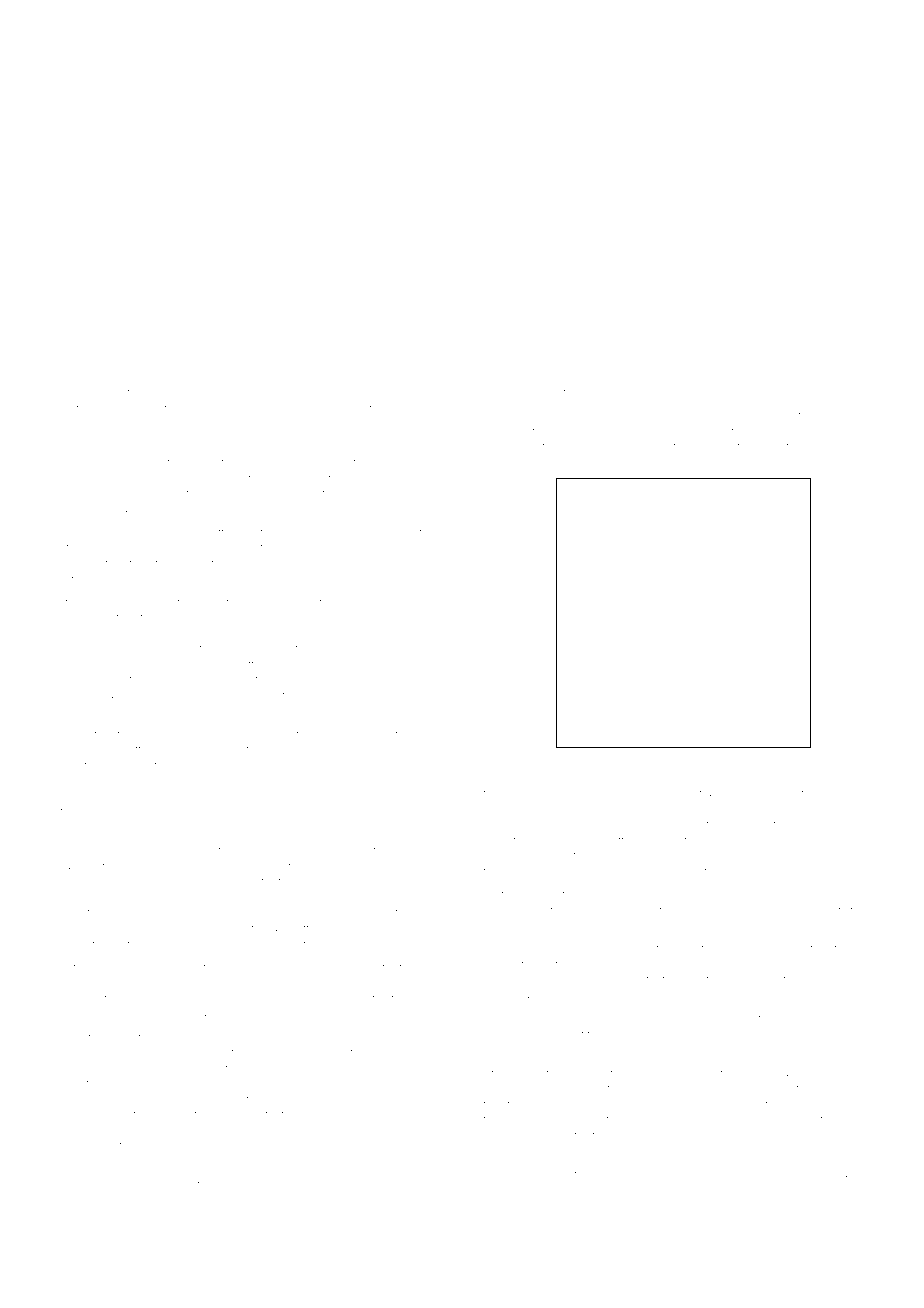 This screenshot has width=924, height=1308. Describe the element at coordinates (243, 836) in the screenshot. I see `moonlet` at that location.
